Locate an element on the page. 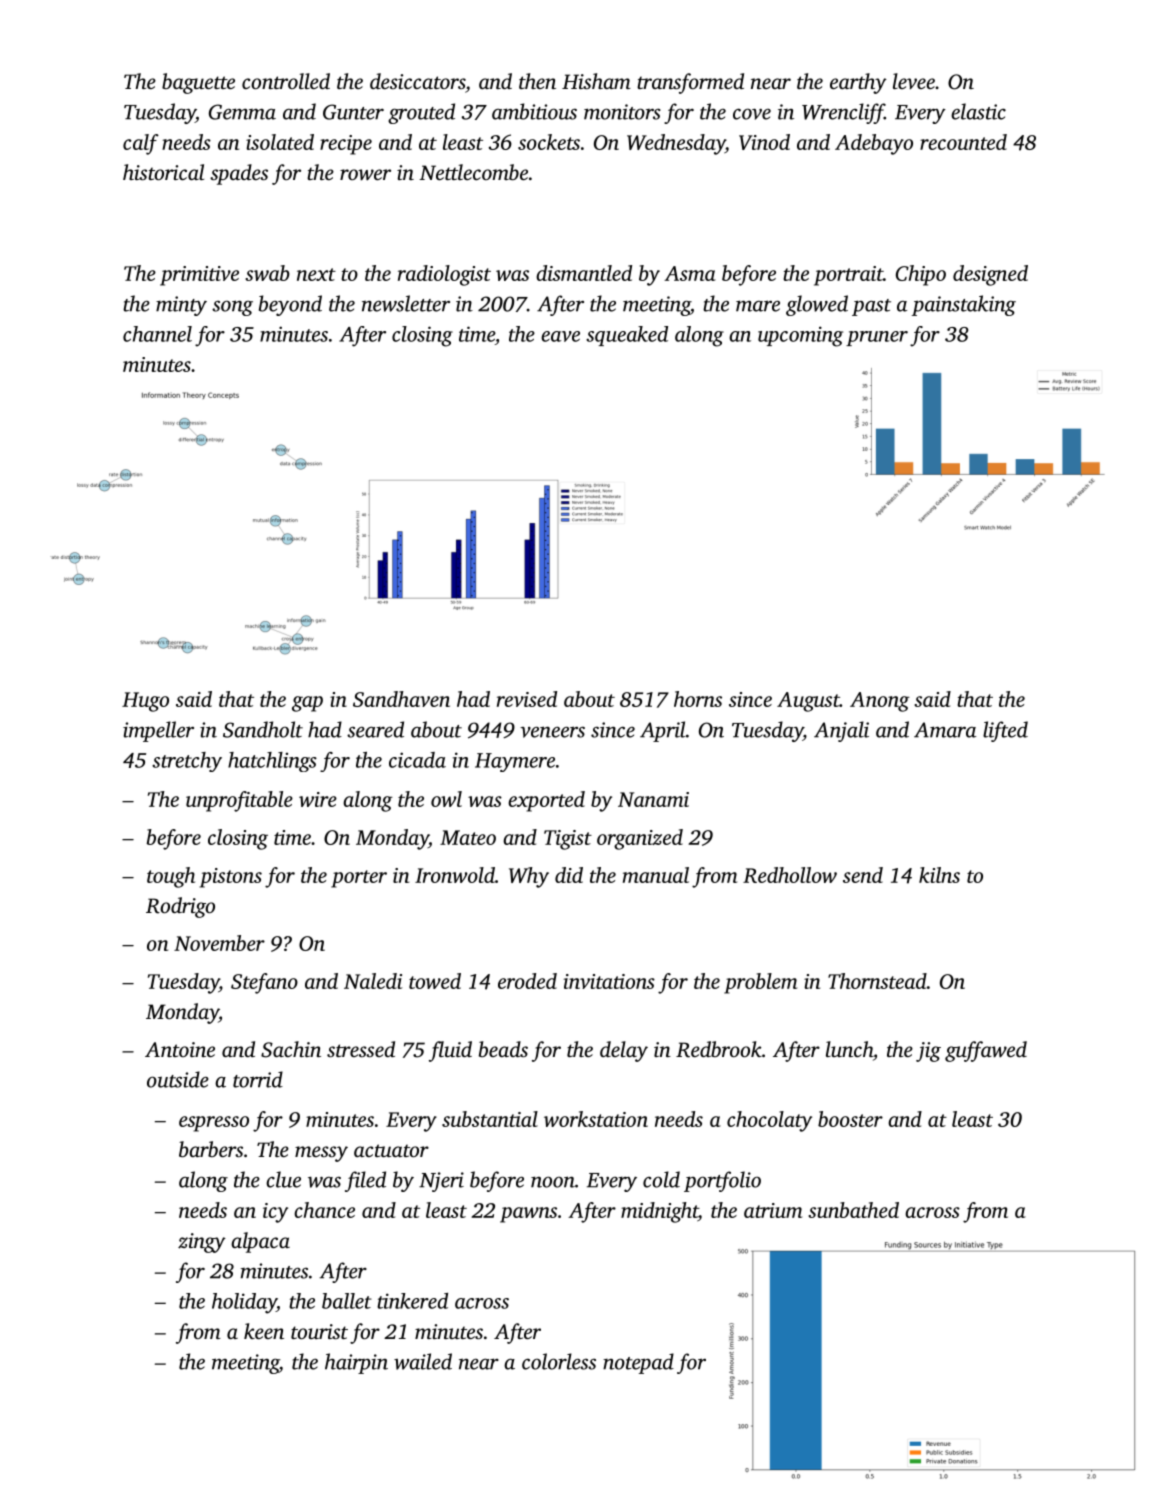  swab is located at coordinates (267, 273).
